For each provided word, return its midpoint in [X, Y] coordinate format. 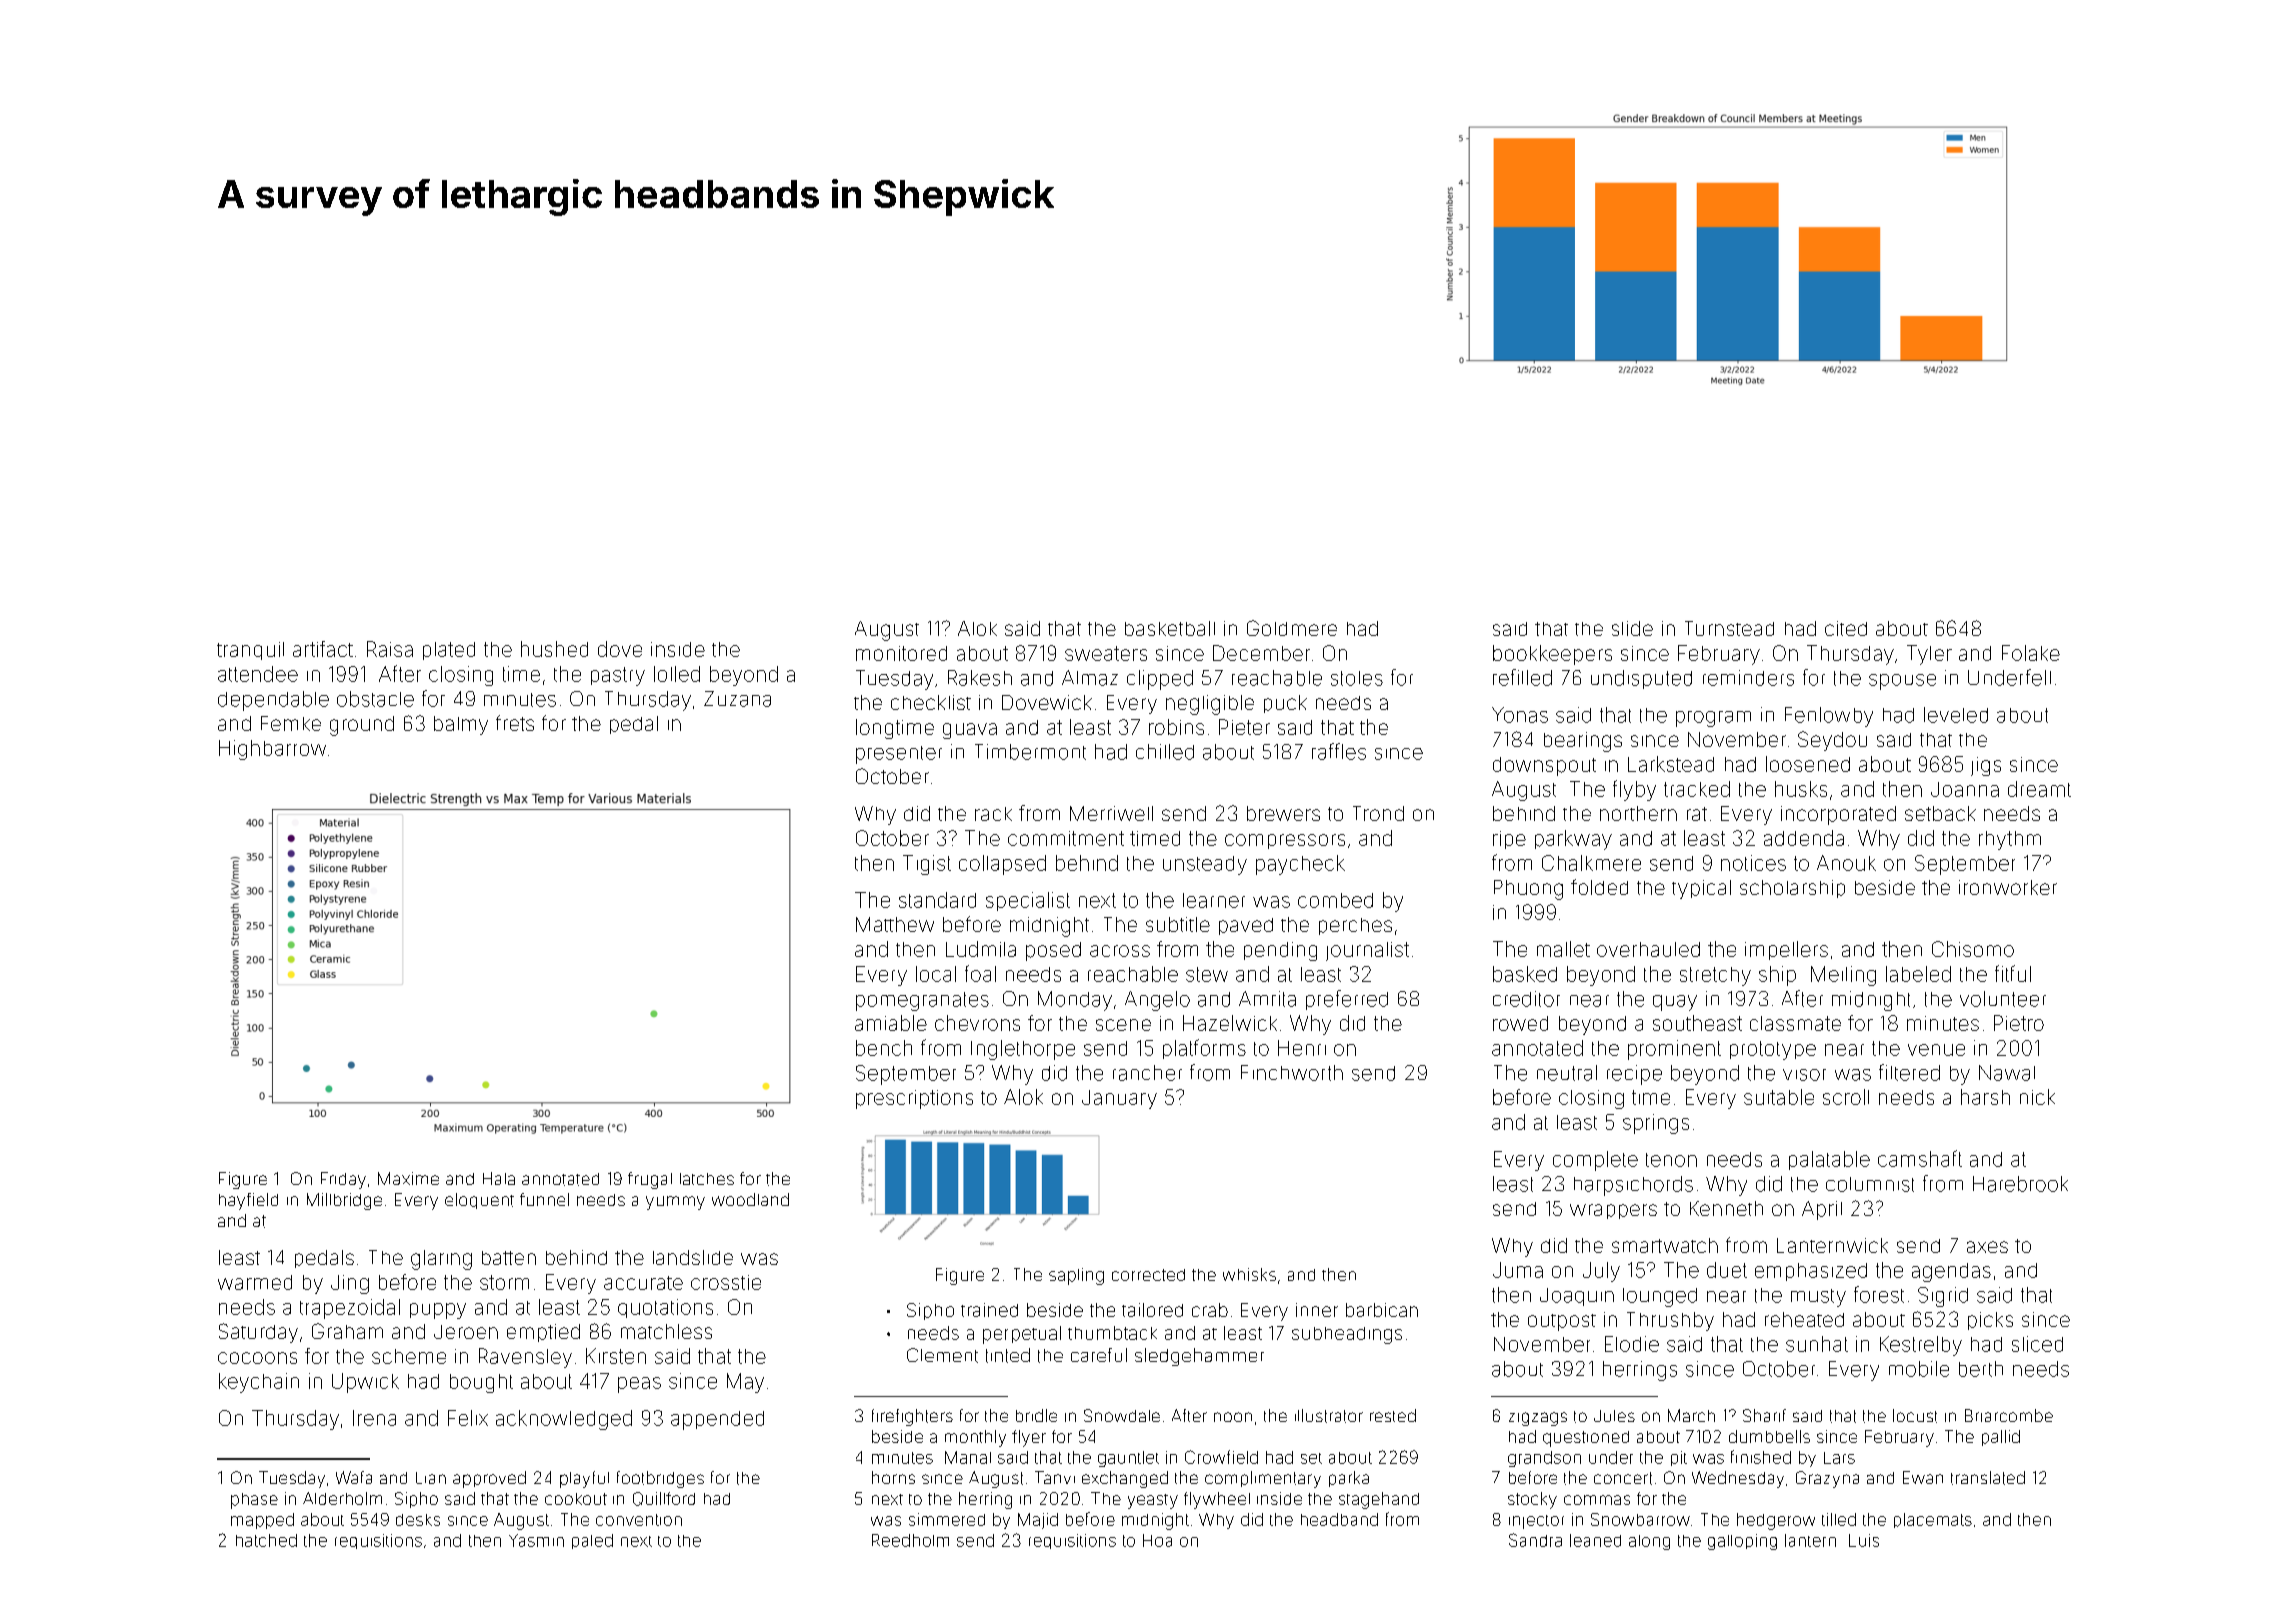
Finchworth [1292, 1073]
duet [1727, 1270]
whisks [1249, 1274]
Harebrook [2020, 1184]
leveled [1956, 715]
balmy [461, 725]
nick [2037, 1097]
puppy [438, 1311]
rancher [1147, 1073]
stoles [1357, 678]
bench [884, 1048]
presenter [899, 755]
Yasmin [536, 1540]
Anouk [1846, 863]
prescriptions [914, 1099]
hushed [554, 649]
